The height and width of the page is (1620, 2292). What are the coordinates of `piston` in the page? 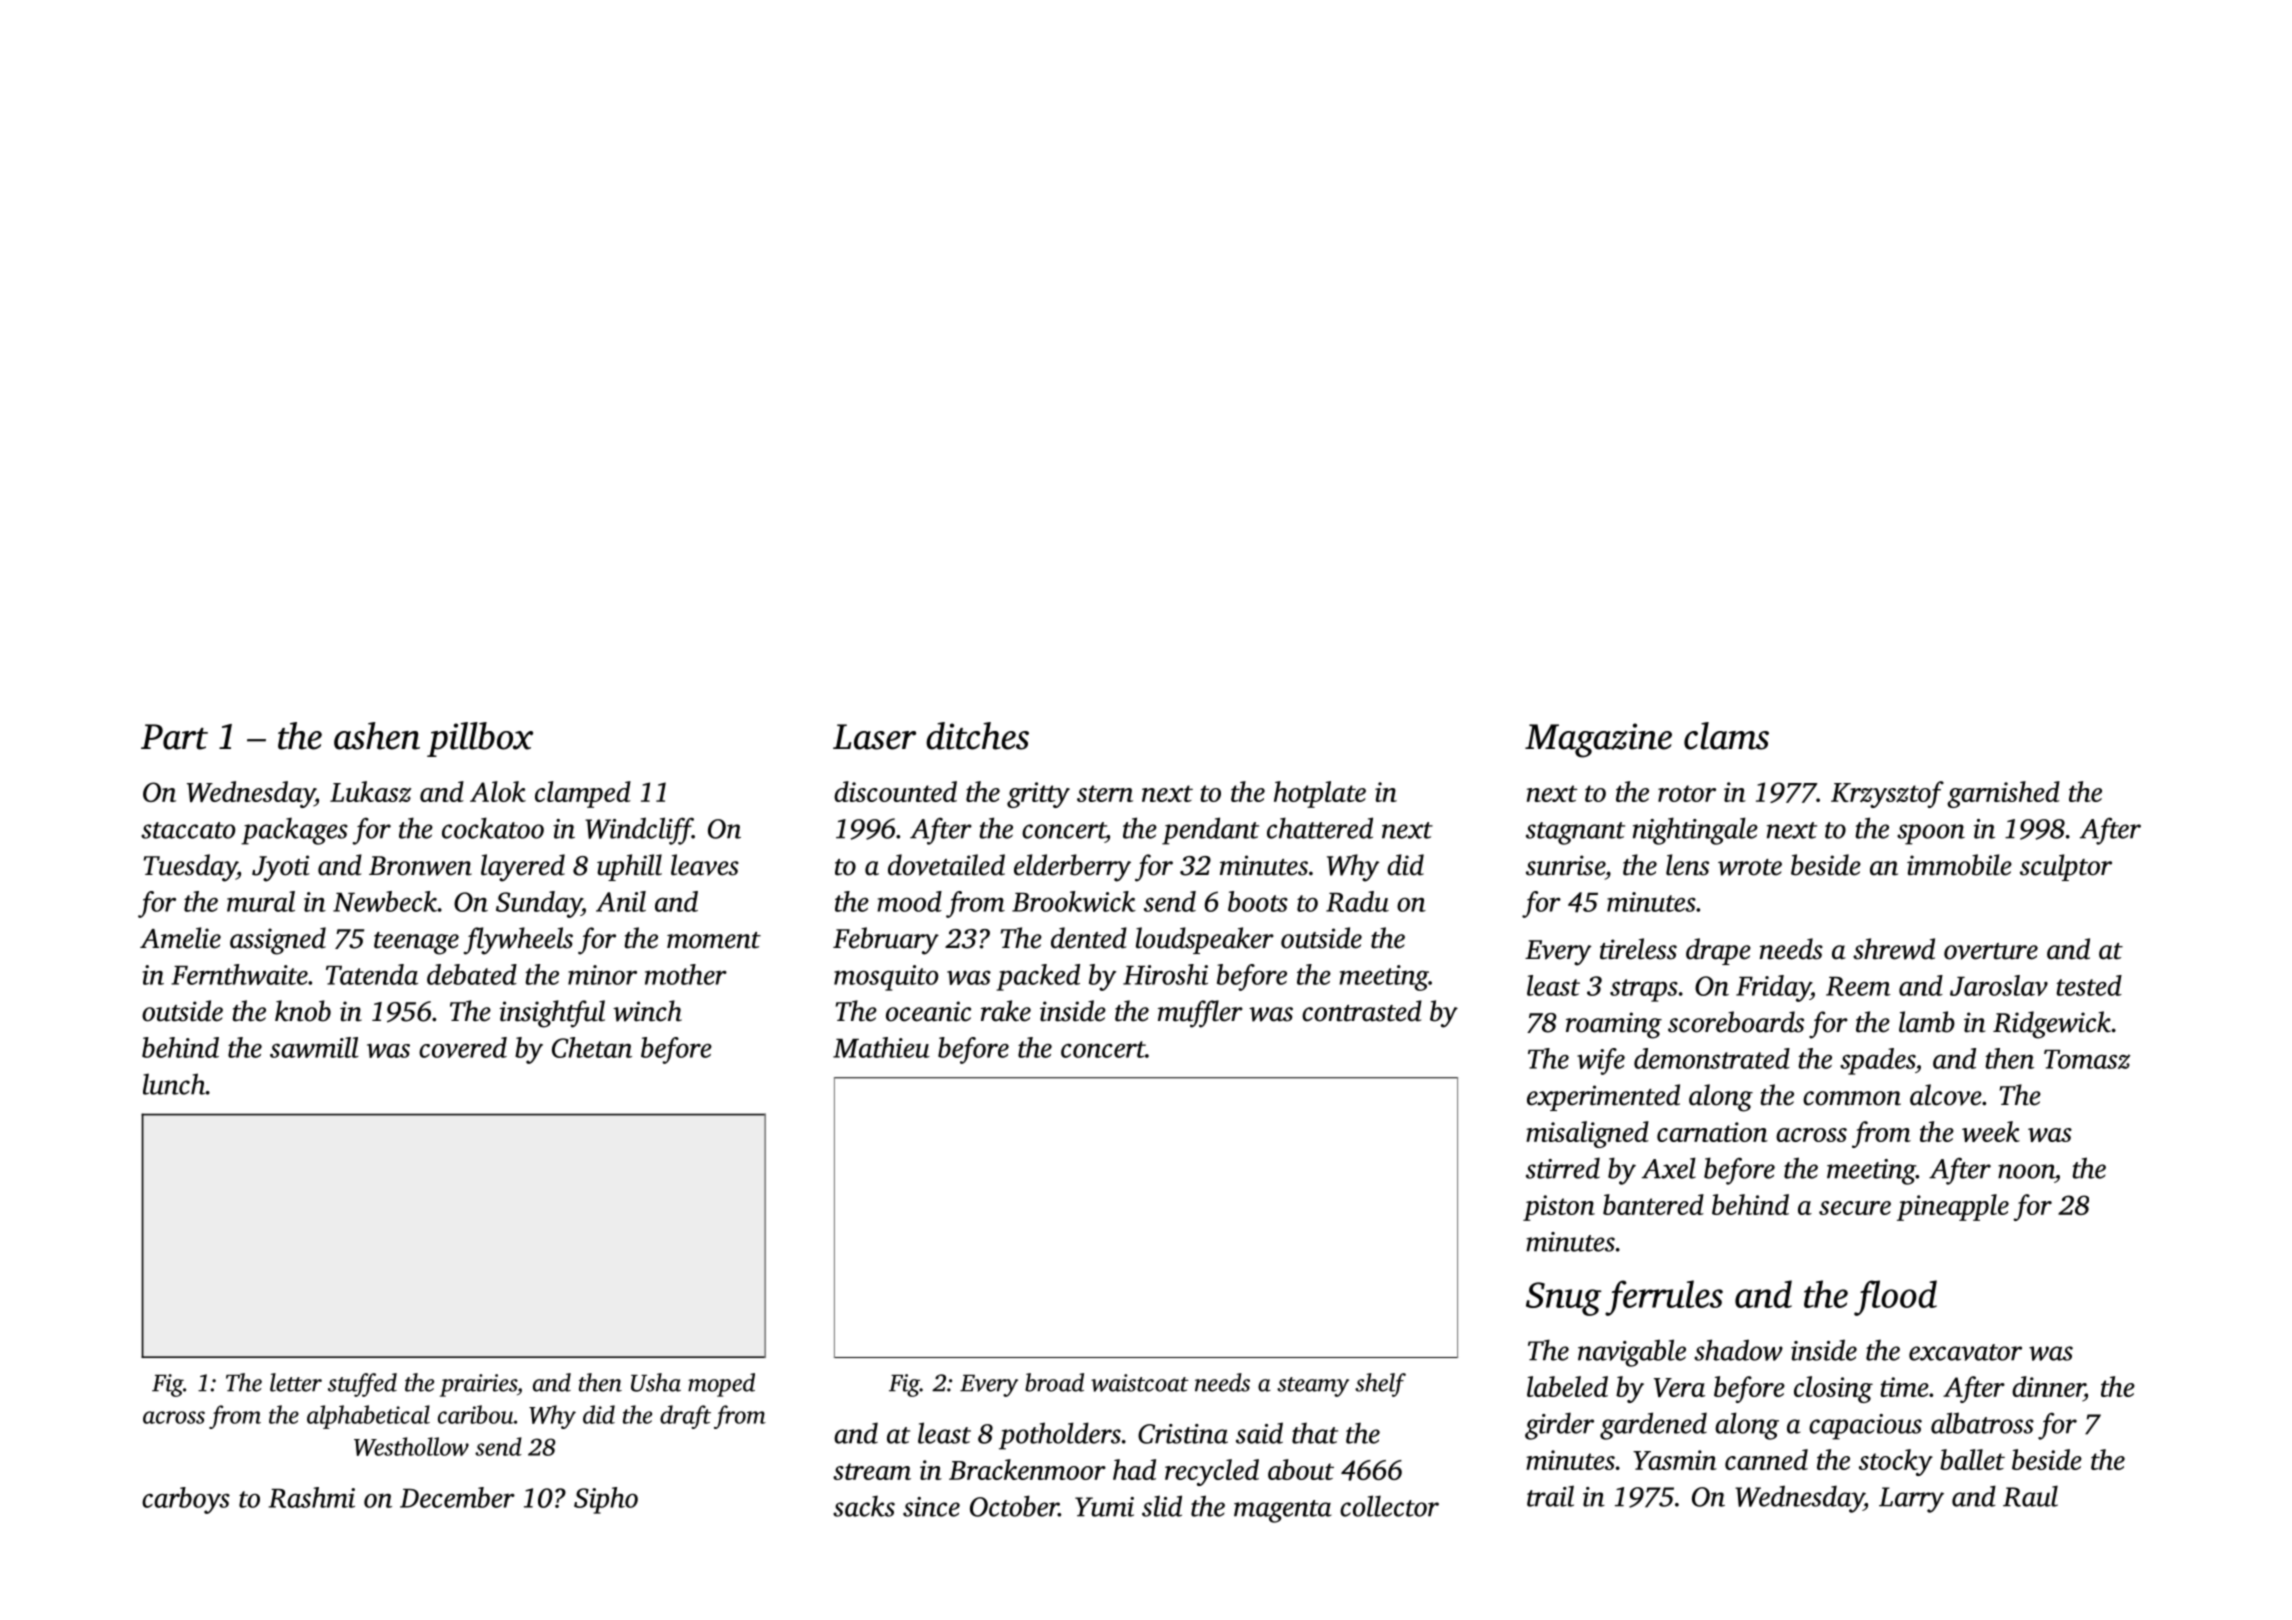 It's located at (1559, 1208).
